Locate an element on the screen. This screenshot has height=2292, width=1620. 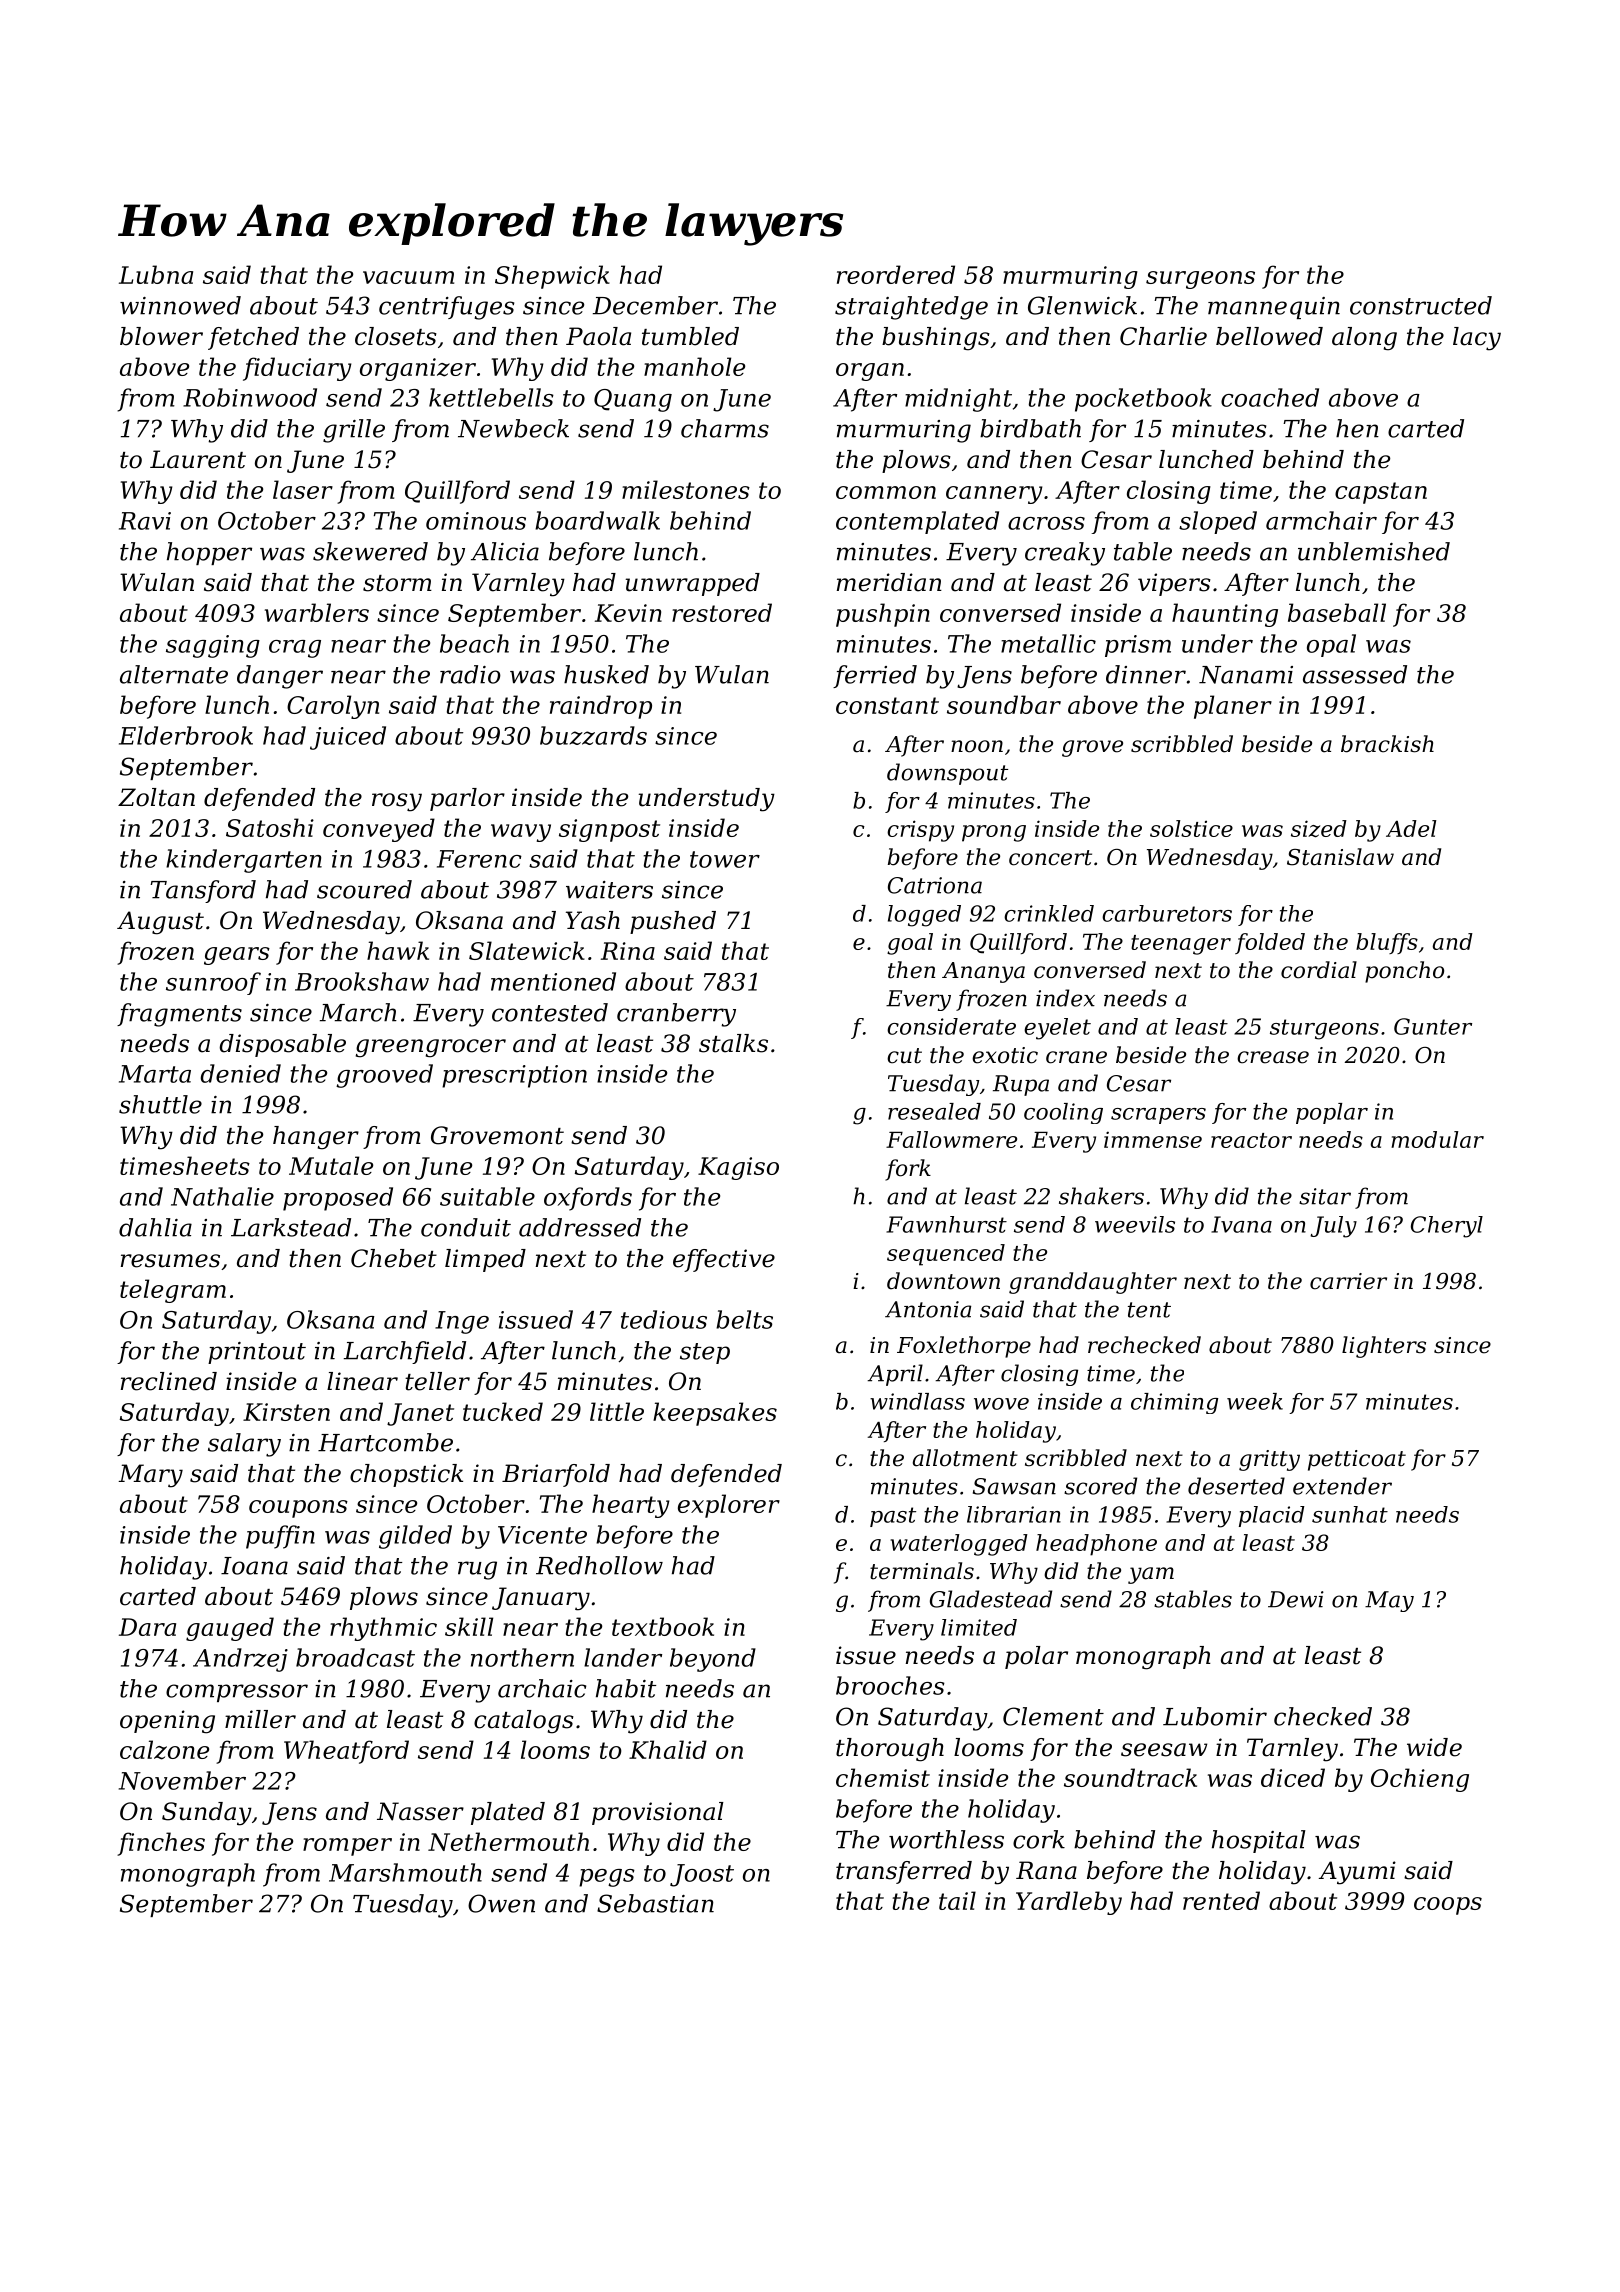
puffin is located at coordinates (280, 1537).
